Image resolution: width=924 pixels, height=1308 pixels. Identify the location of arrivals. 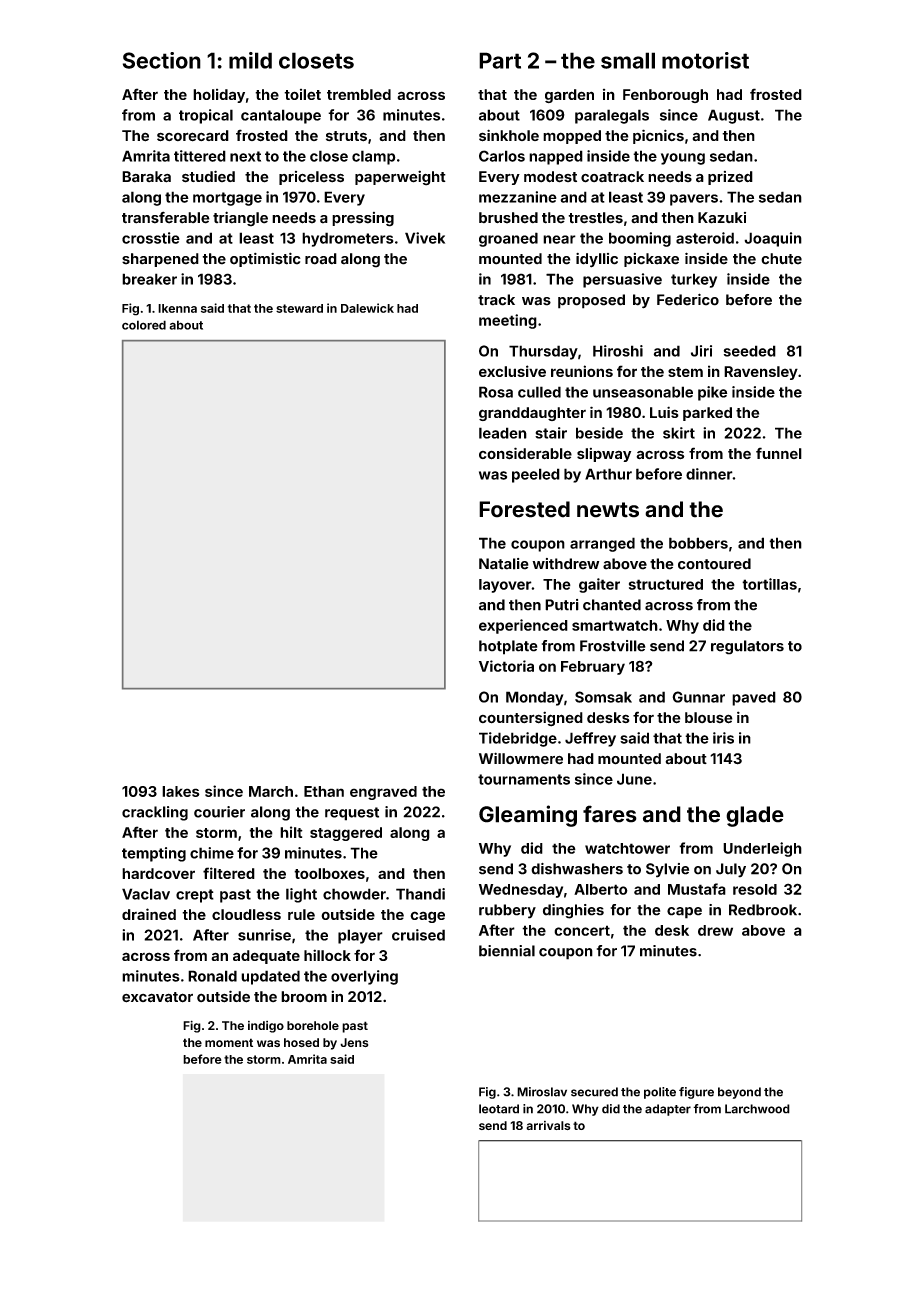
(548, 1125).
